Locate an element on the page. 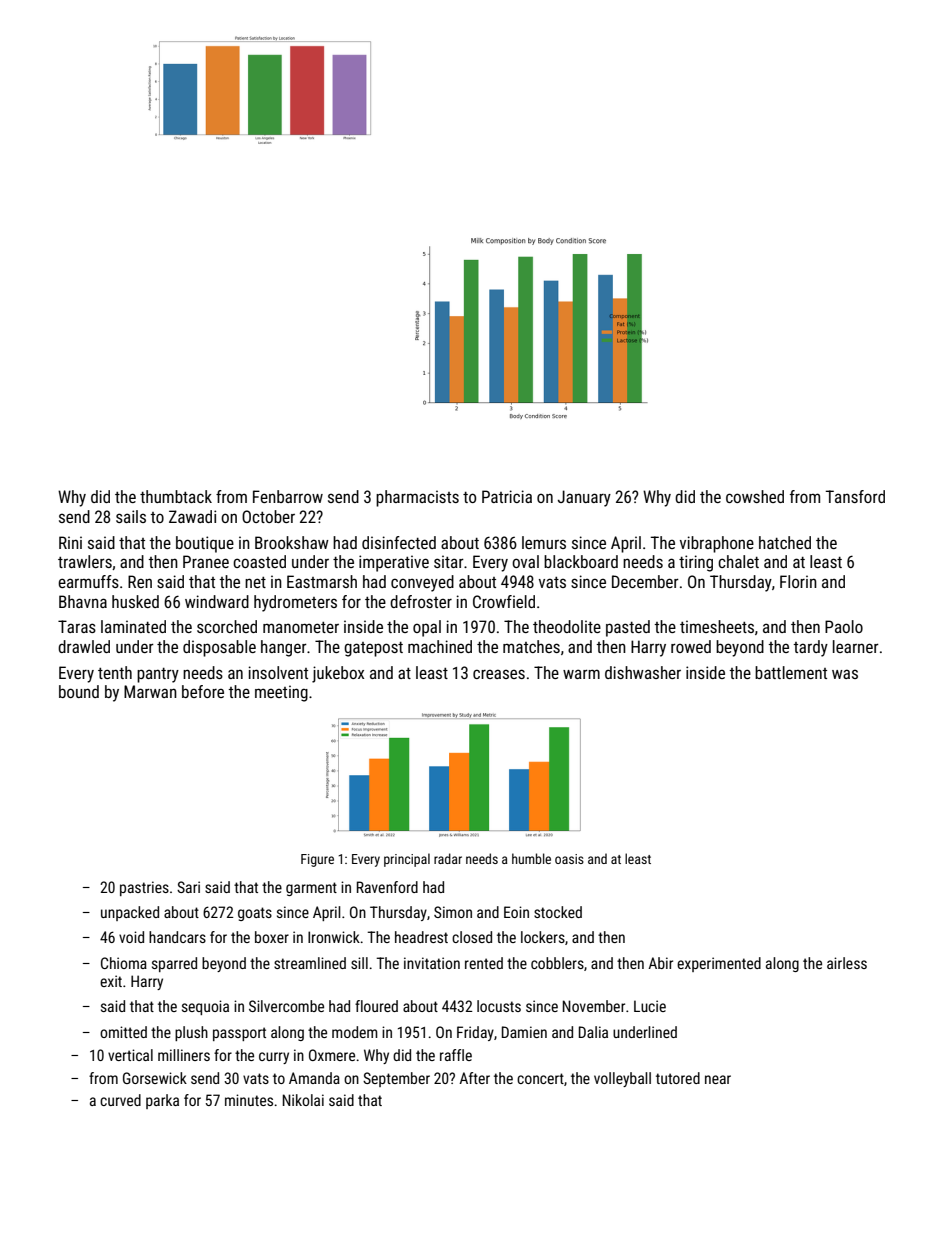 The height and width of the page is (1233, 952). pharmacists is located at coordinates (417, 498).
